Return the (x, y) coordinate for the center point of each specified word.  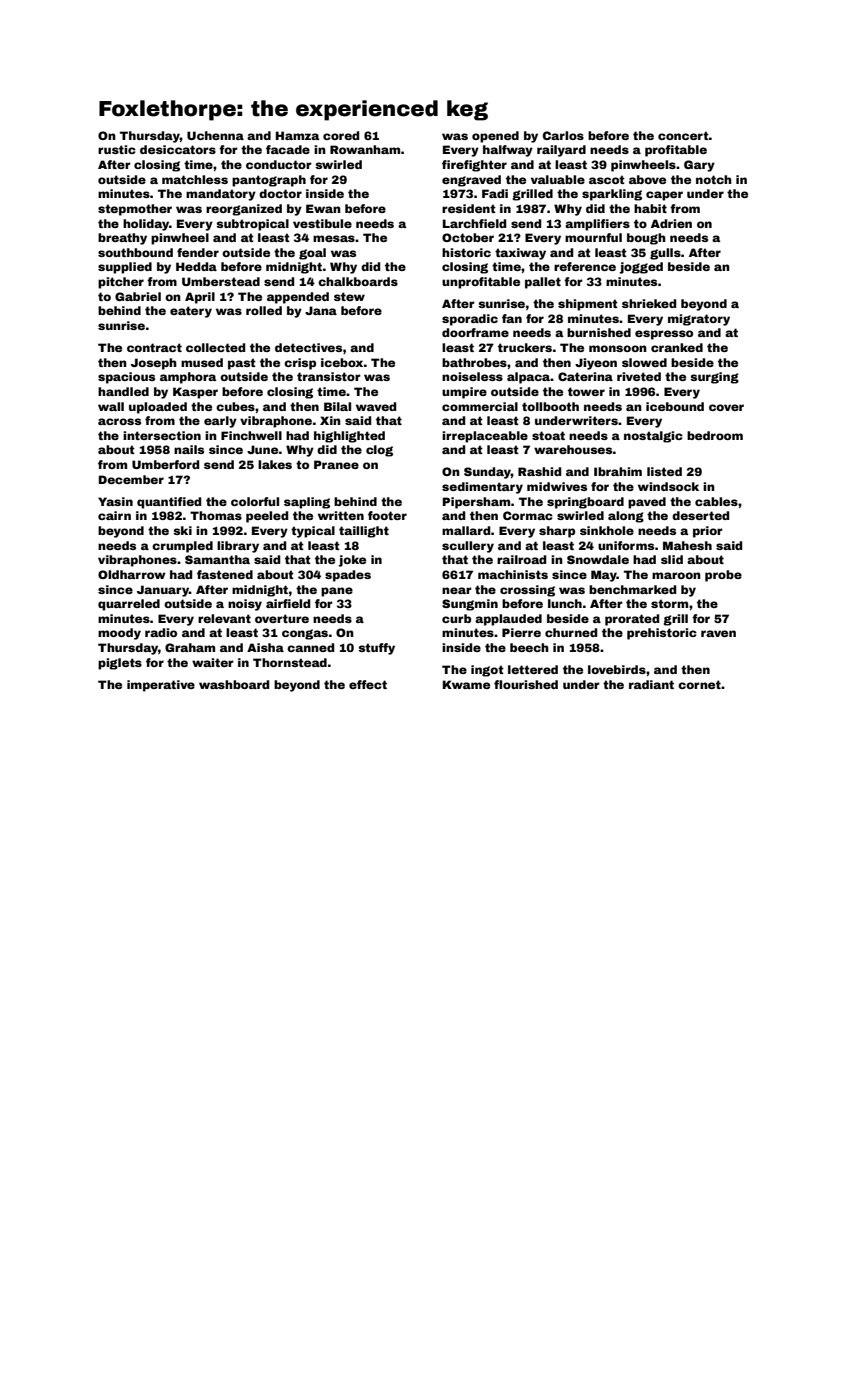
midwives (557, 486)
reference (585, 266)
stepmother (135, 210)
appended (298, 298)
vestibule (322, 223)
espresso (664, 335)
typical (313, 532)
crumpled (182, 547)
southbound (135, 252)
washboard (234, 684)
